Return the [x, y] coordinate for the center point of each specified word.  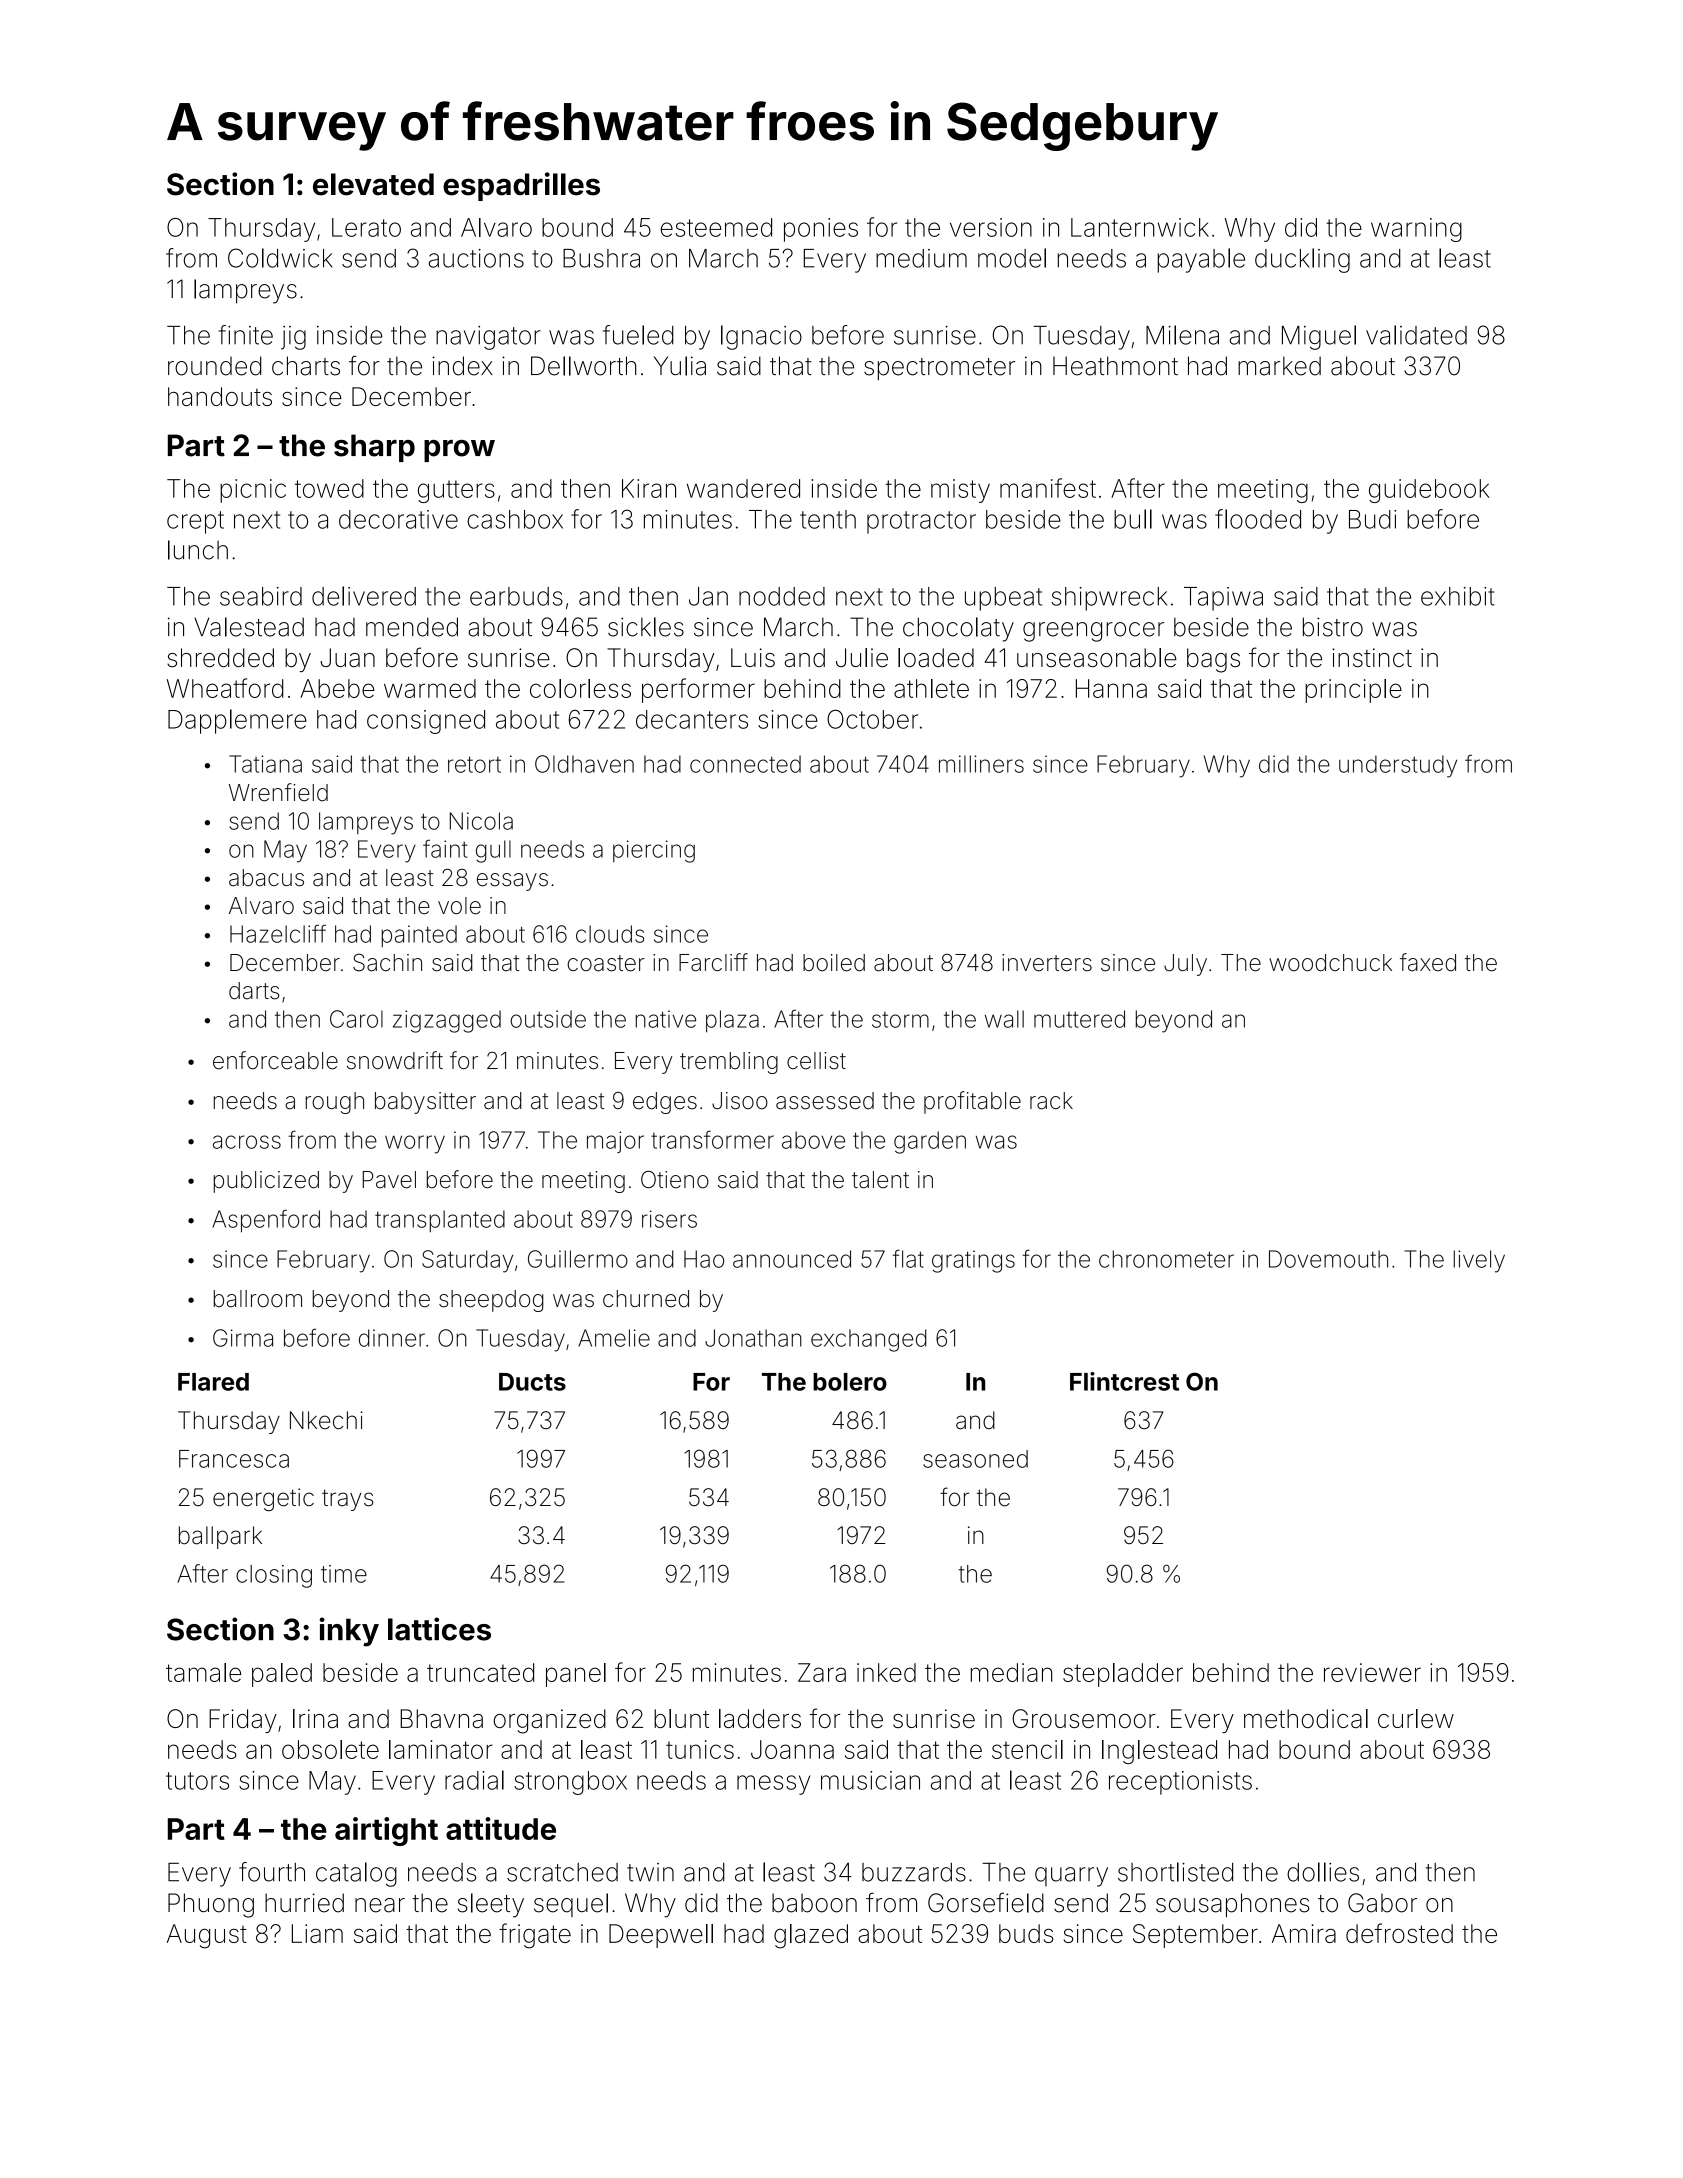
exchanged [869, 1340]
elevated [373, 184]
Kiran [649, 488]
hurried [304, 1903]
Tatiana [265, 764]
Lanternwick [1140, 227]
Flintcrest [1124, 1381]
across [247, 1142]
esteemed [716, 227]
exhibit [1458, 596]
